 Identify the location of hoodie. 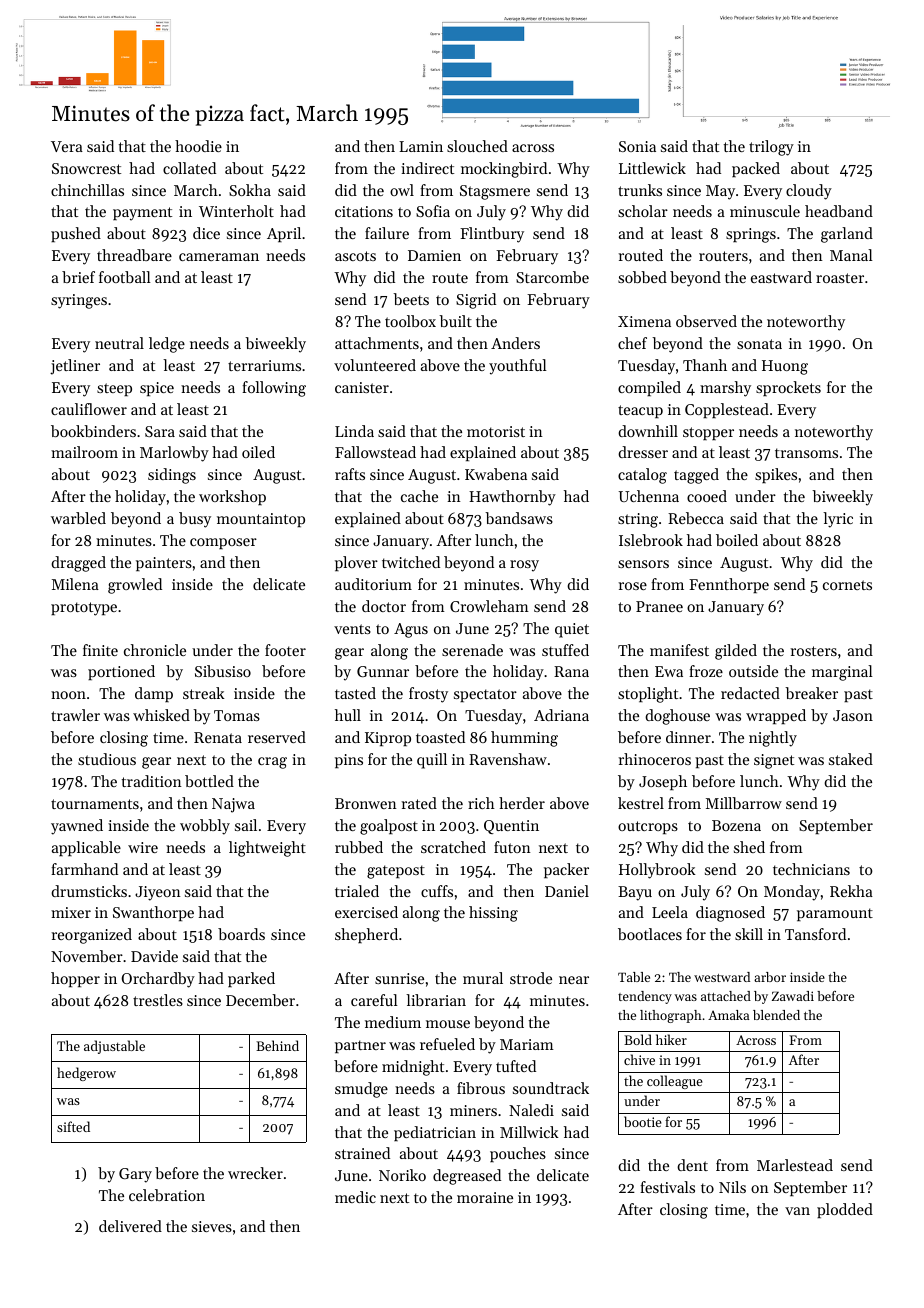
(198, 146).
